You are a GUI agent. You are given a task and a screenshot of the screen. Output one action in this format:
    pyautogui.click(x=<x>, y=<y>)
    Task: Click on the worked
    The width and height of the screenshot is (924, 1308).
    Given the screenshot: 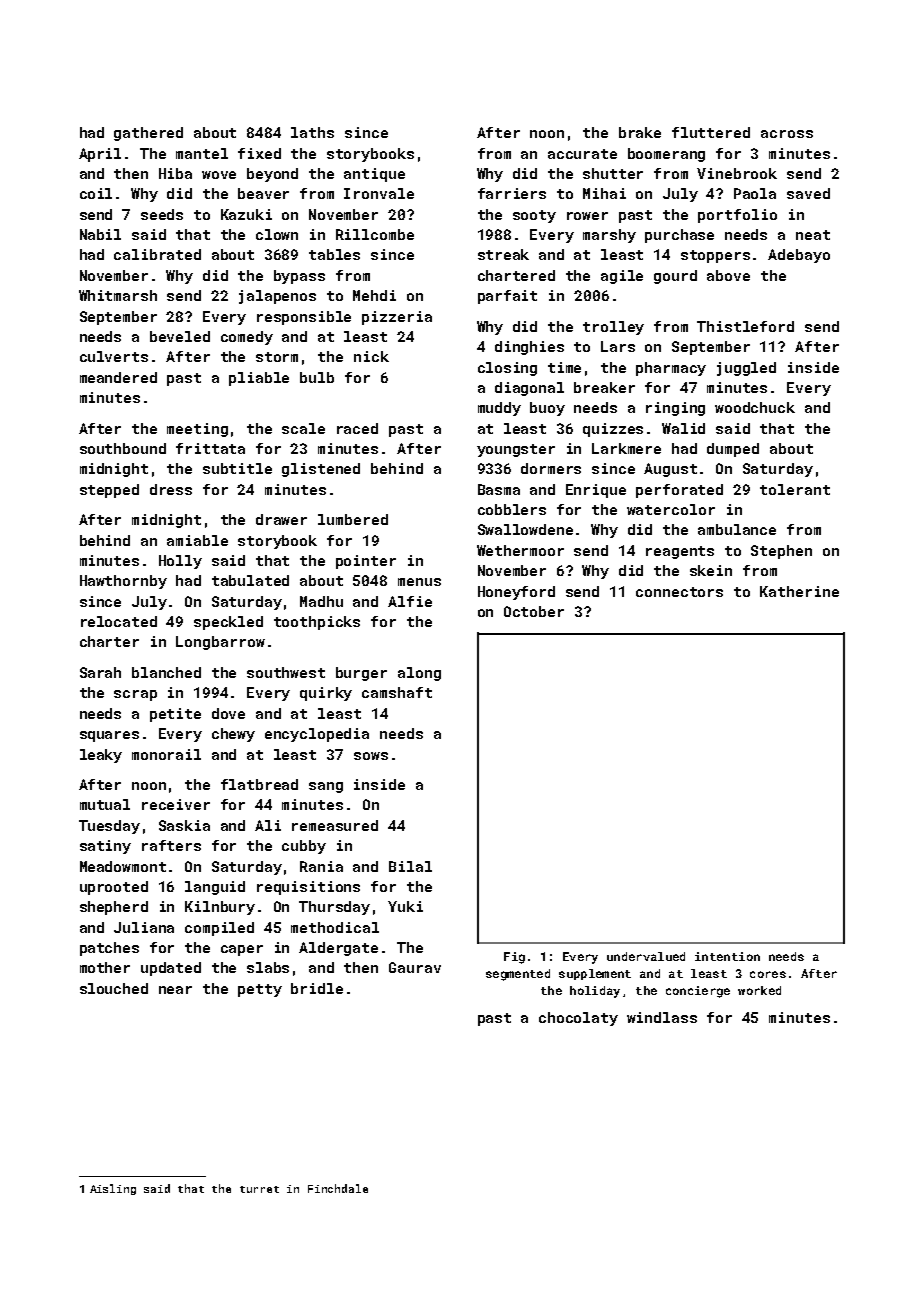 What is the action you would take?
    pyautogui.click(x=759, y=990)
